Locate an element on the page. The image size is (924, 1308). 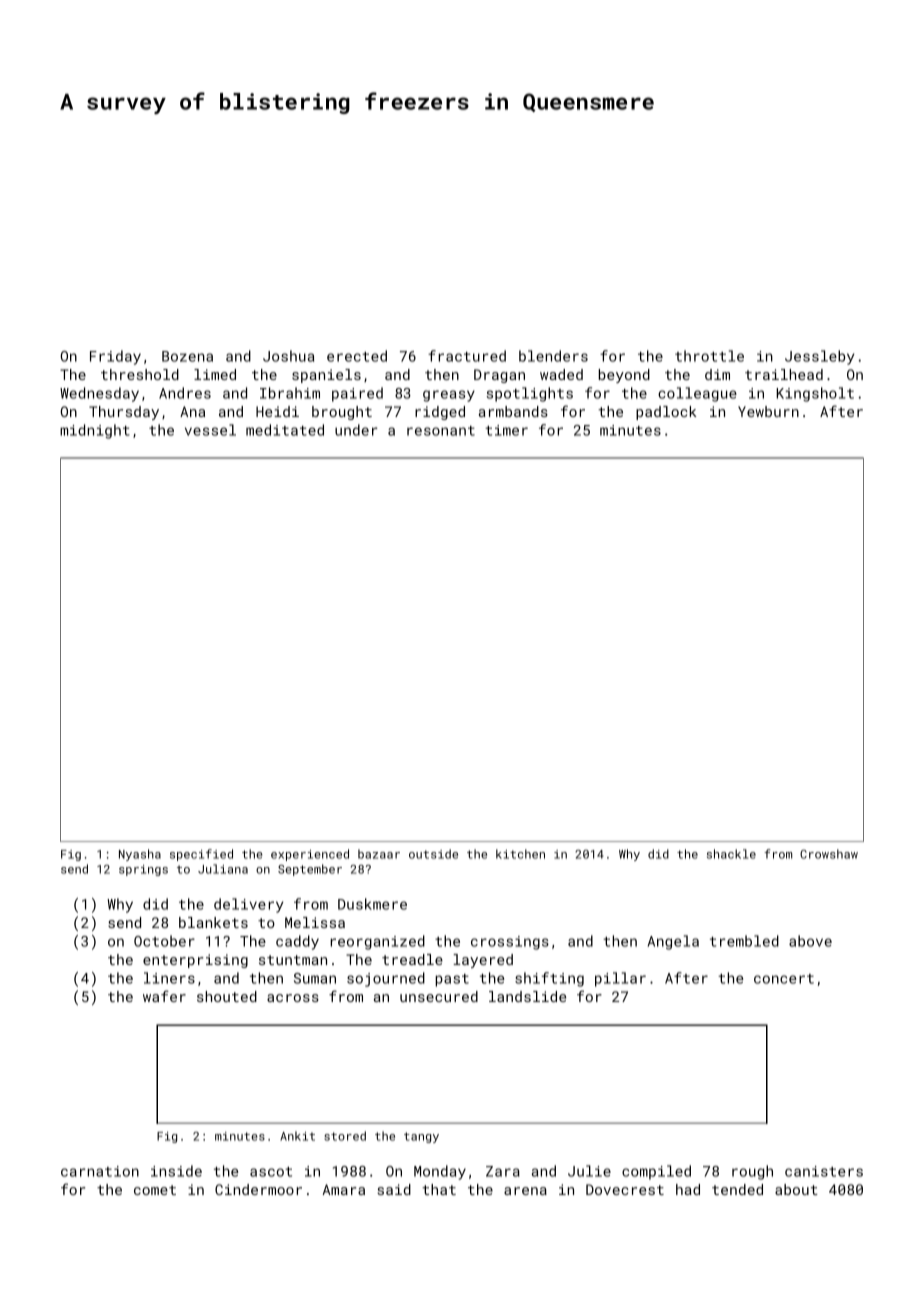
midnight is located at coordinates (95, 431).
